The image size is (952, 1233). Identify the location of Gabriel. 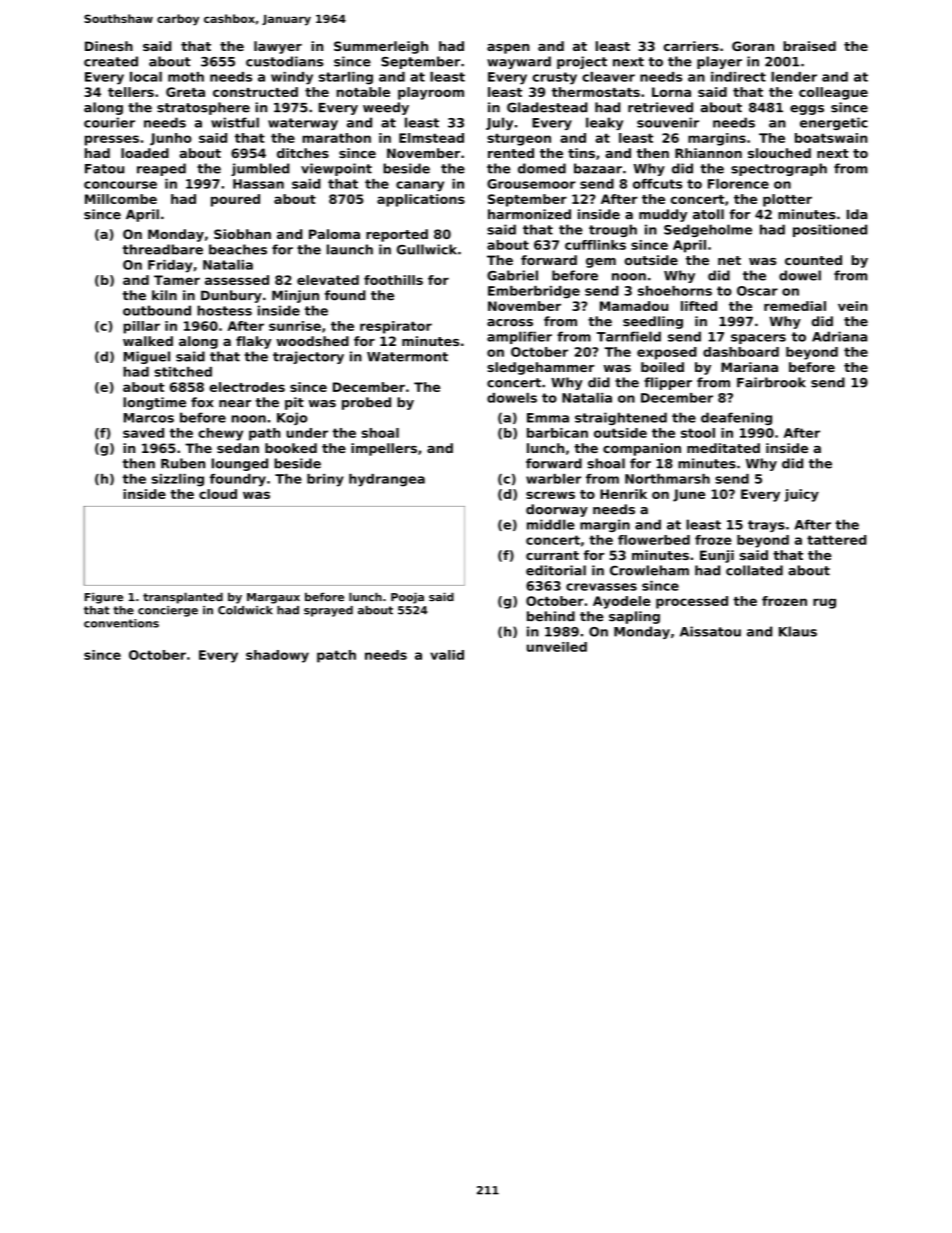
(512, 275).
